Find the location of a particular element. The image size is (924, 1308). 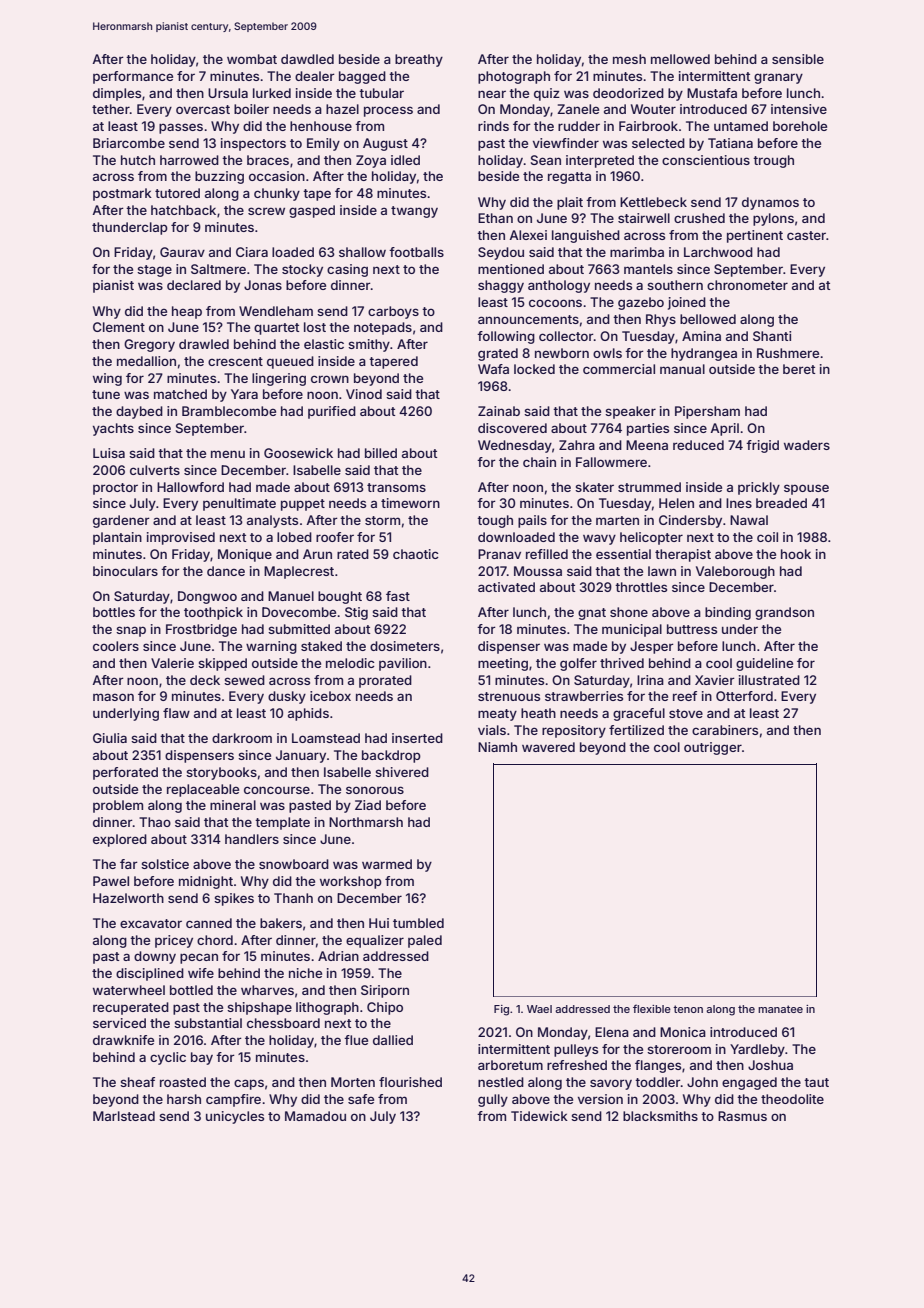

storeroom is located at coordinates (679, 1049).
